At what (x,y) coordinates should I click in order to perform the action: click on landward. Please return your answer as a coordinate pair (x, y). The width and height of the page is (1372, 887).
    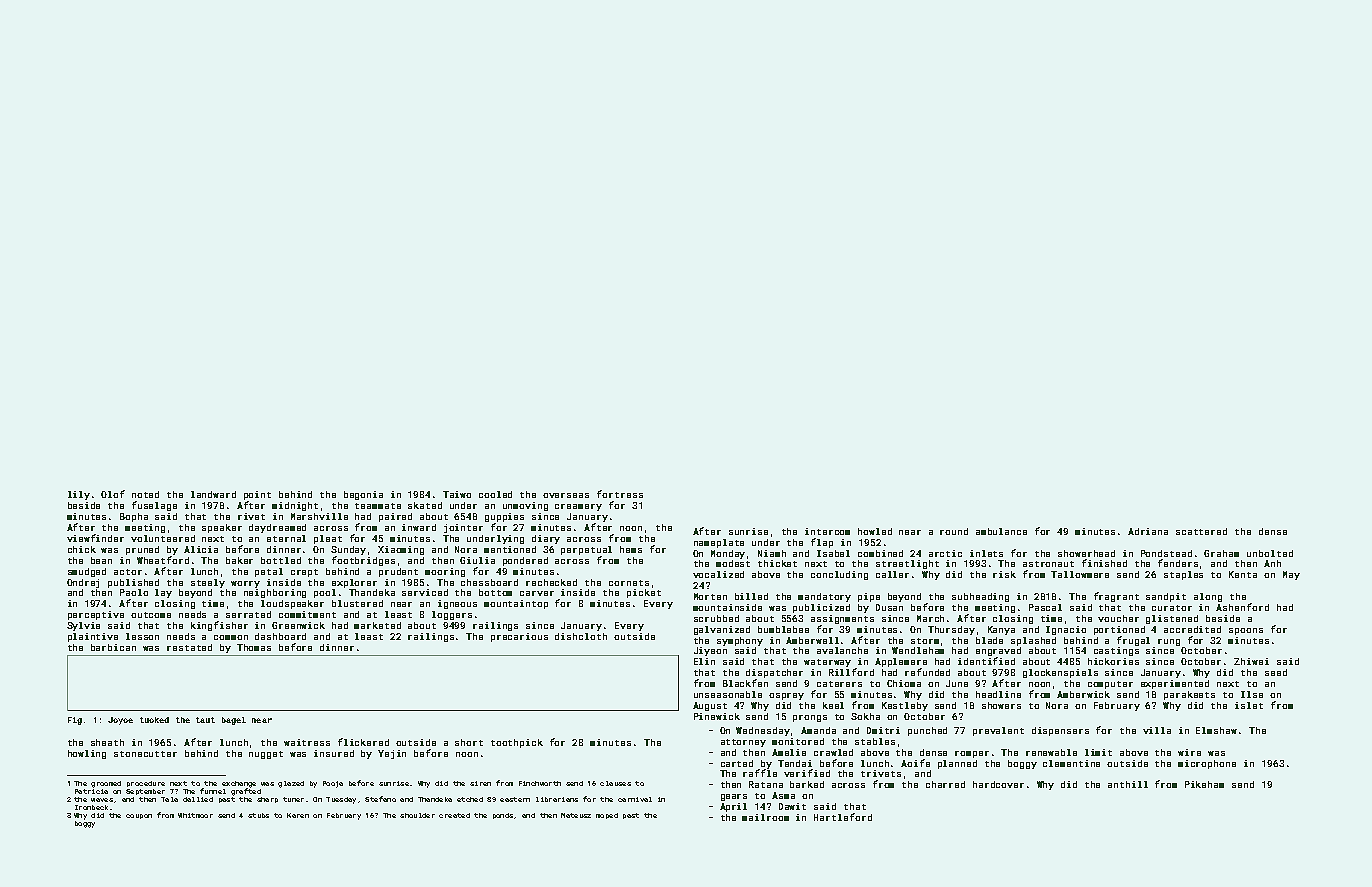
    Looking at the image, I should click on (213, 494).
